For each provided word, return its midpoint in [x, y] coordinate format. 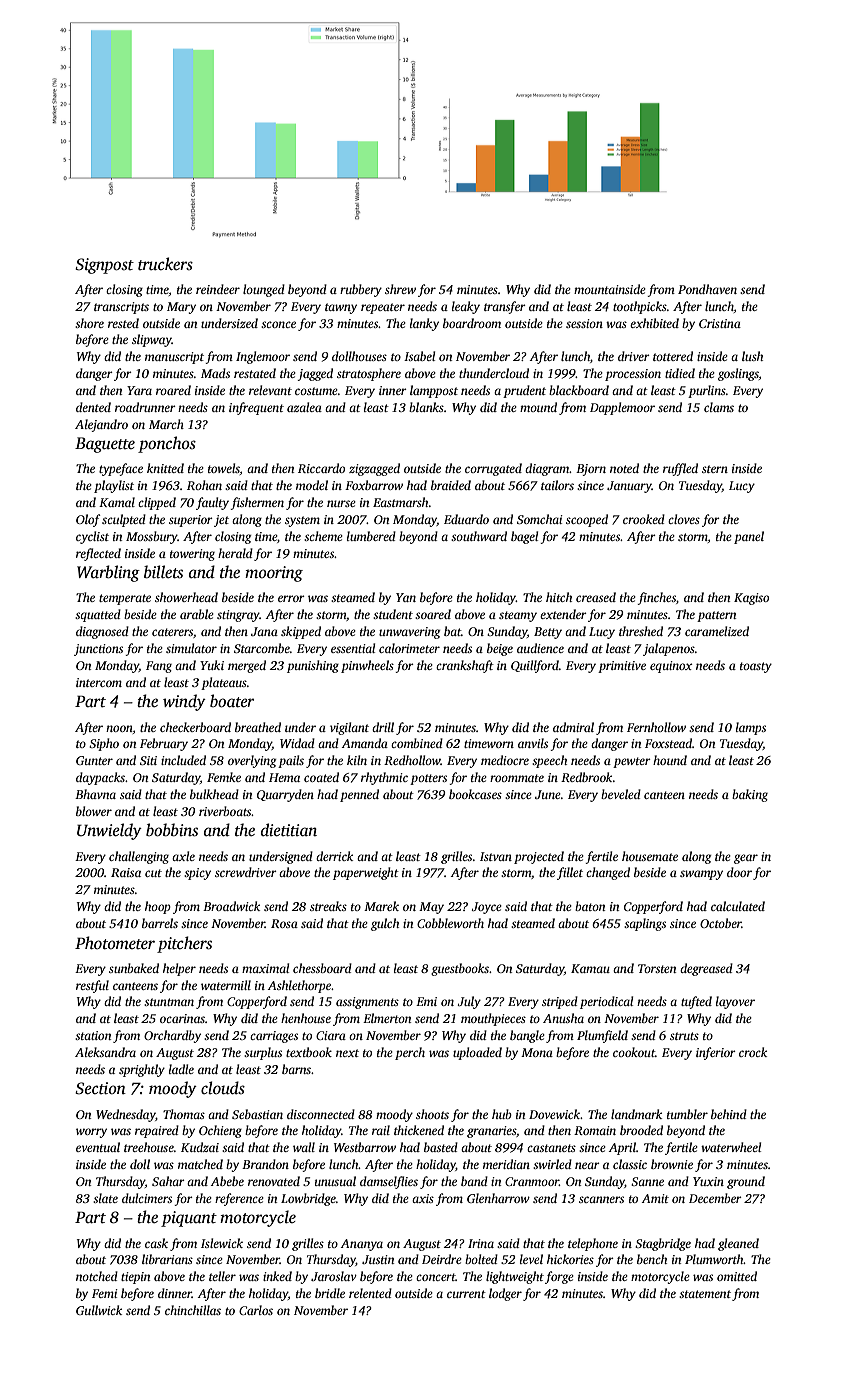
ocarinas [182, 1018]
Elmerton [387, 1018]
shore [89, 323]
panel [749, 537]
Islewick [222, 1243]
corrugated [493, 469]
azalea [304, 407]
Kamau [590, 968]
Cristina [720, 323]
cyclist [92, 537]
